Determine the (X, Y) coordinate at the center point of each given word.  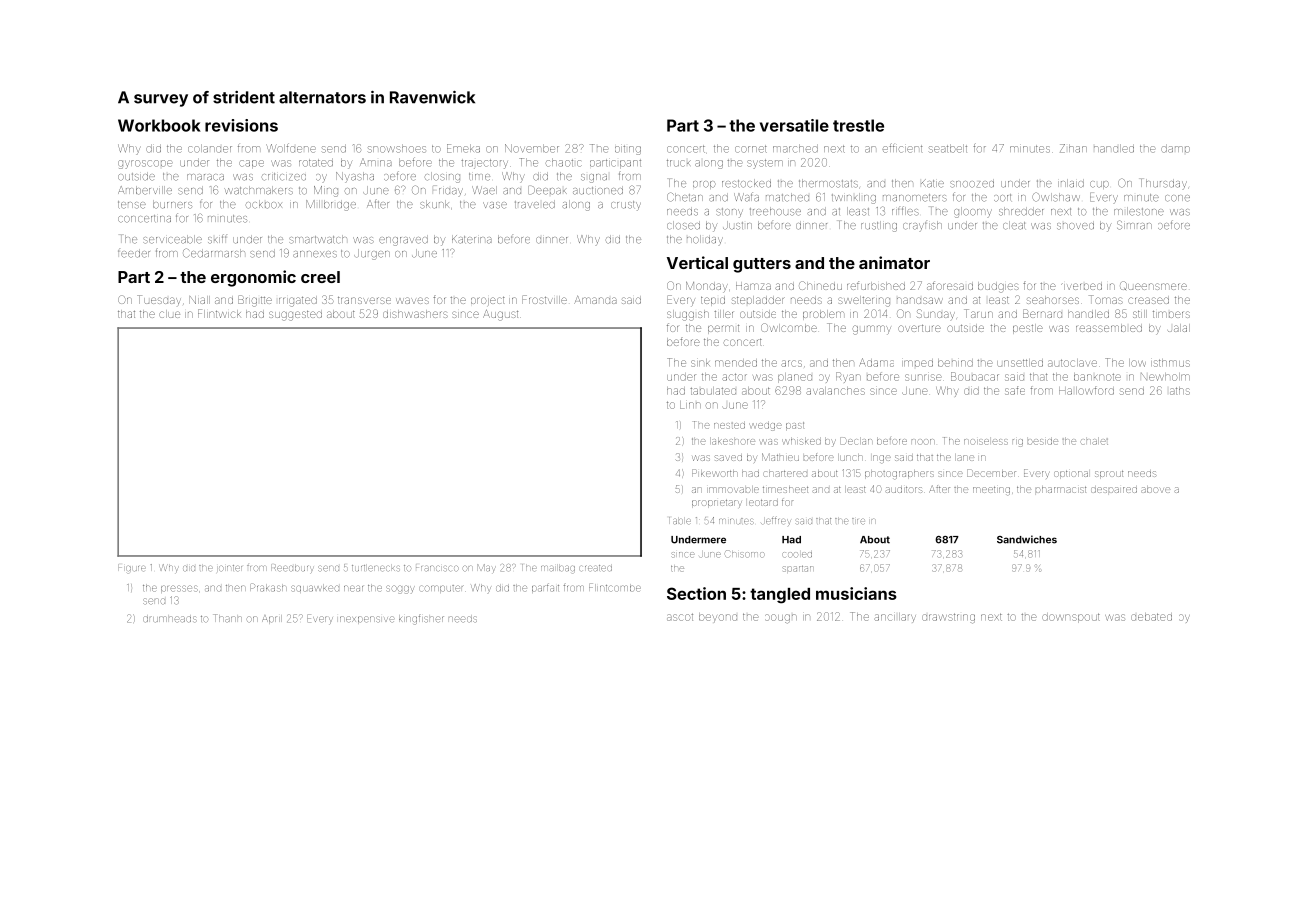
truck (679, 163)
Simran (1134, 225)
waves (412, 300)
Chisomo (744, 554)
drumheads (169, 619)
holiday (705, 239)
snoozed (972, 183)
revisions (241, 125)
